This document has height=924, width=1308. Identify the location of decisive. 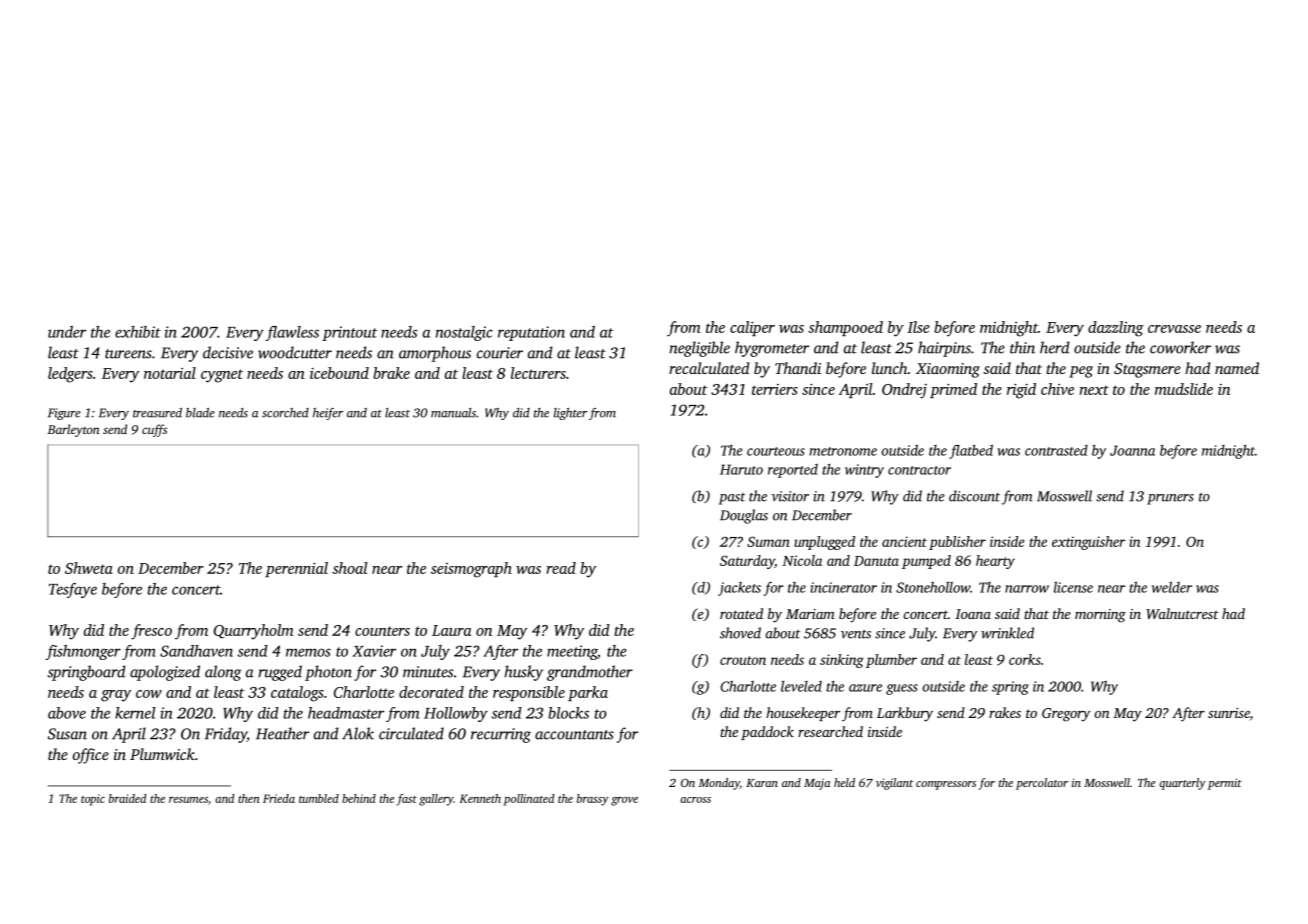
(228, 352).
